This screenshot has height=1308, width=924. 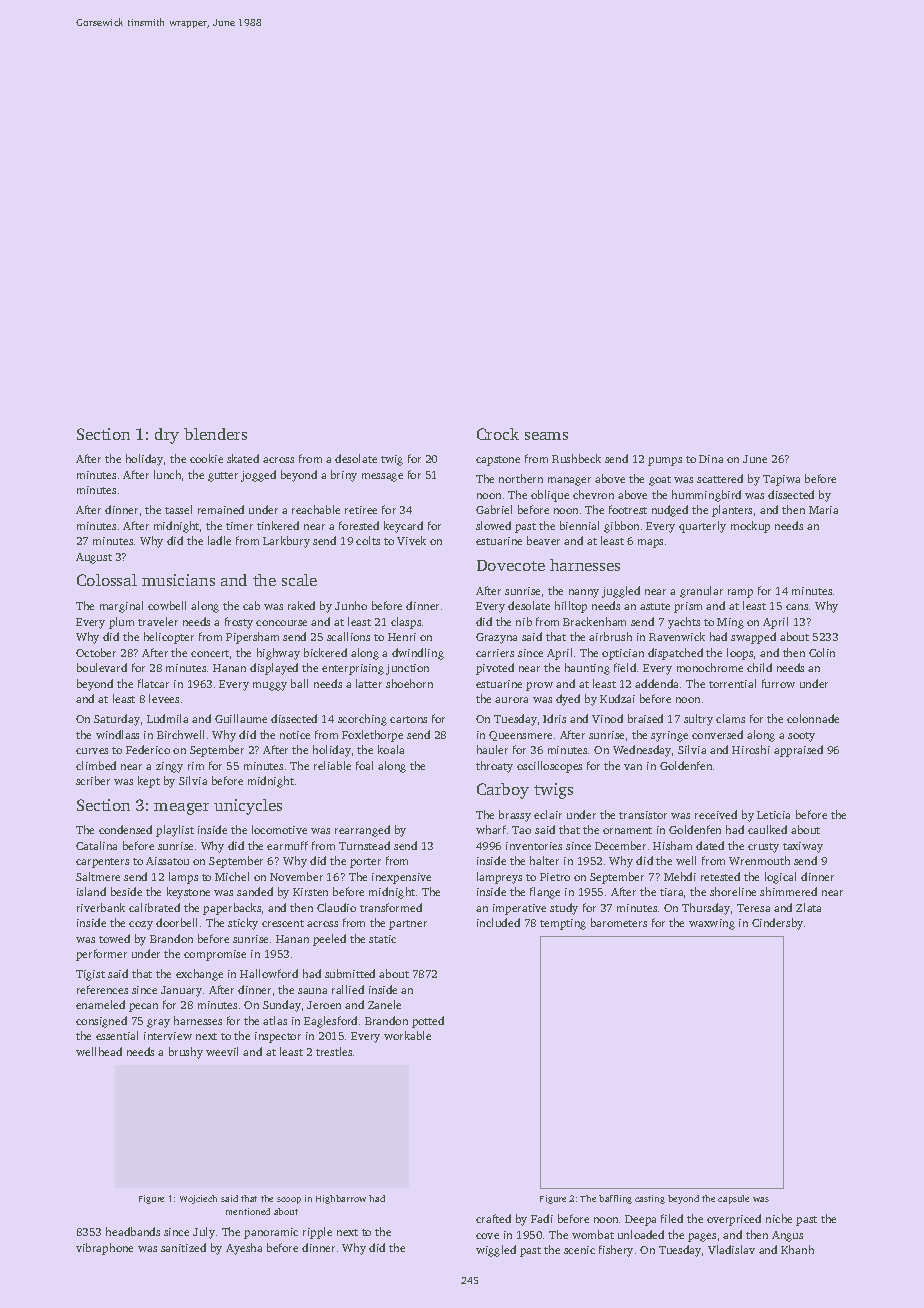 What do you see at coordinates (493, 1218) in the screenshot?
I see `crafted` at bounding box center [493, 1218].
